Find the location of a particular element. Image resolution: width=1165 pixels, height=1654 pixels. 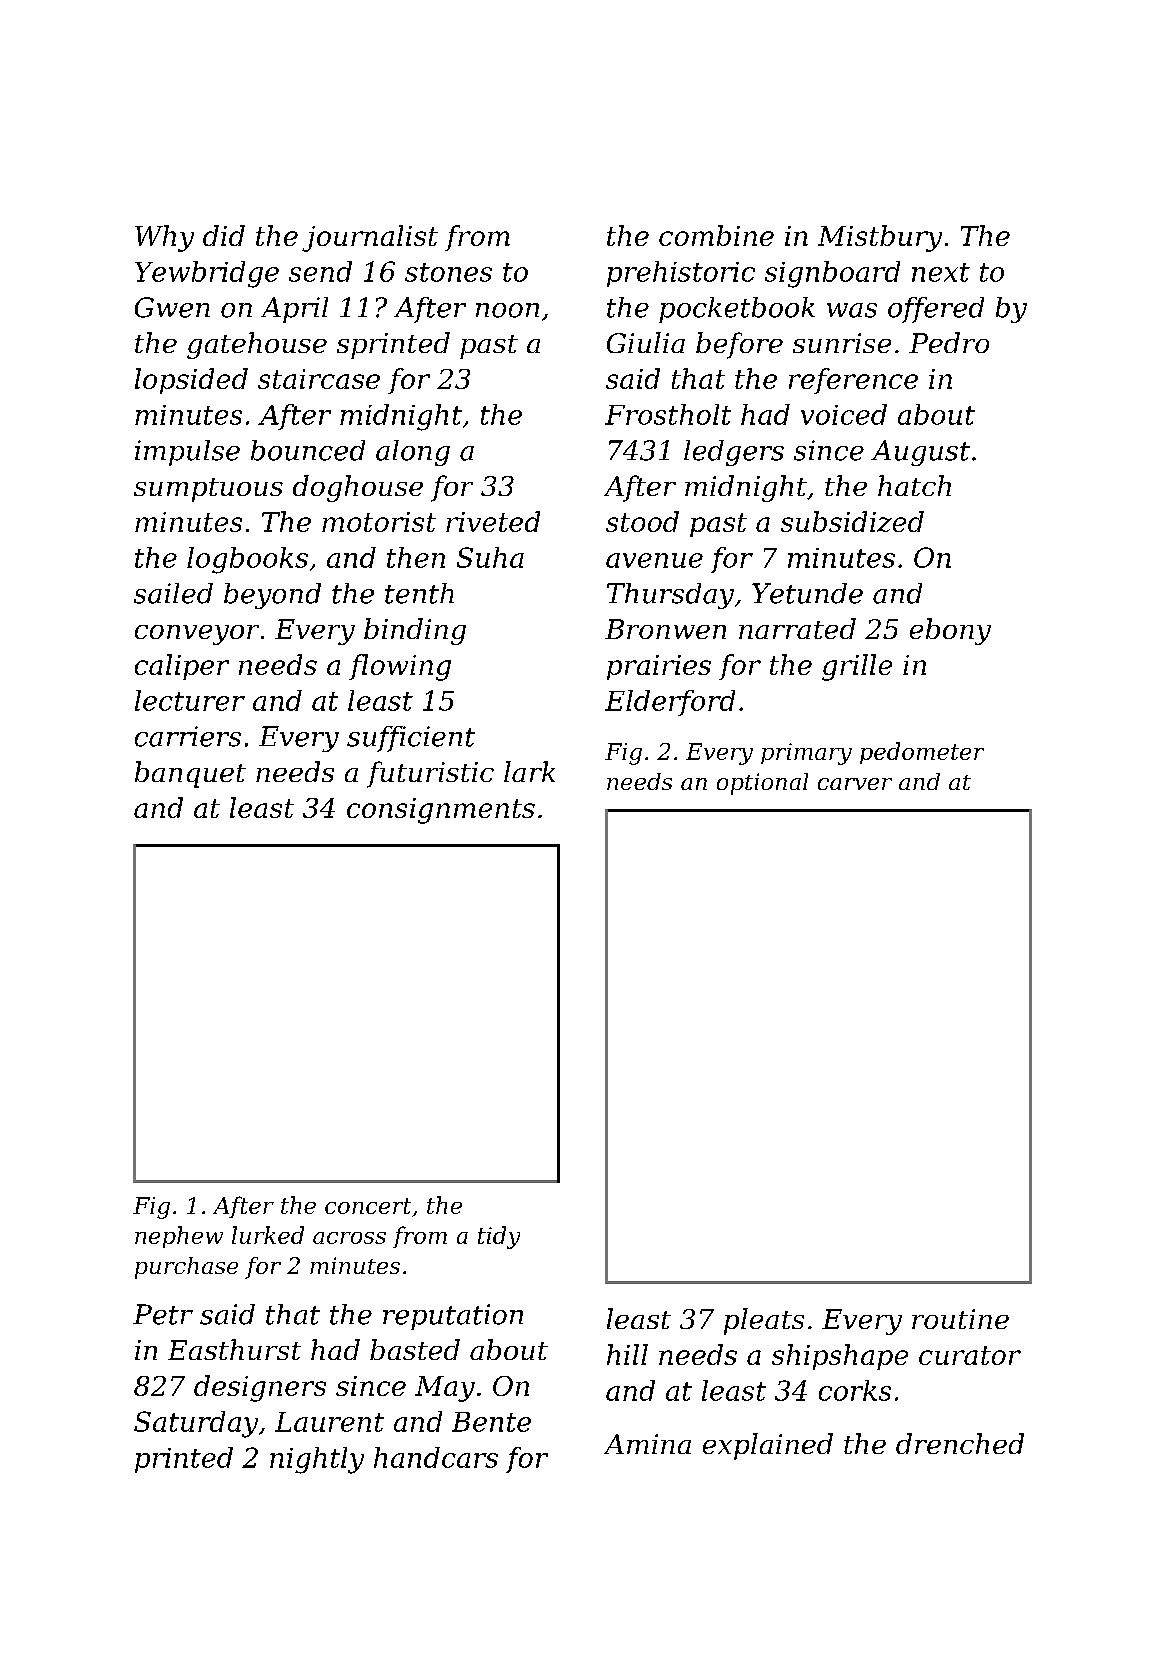

noon is located at coordinates (507, 310).
